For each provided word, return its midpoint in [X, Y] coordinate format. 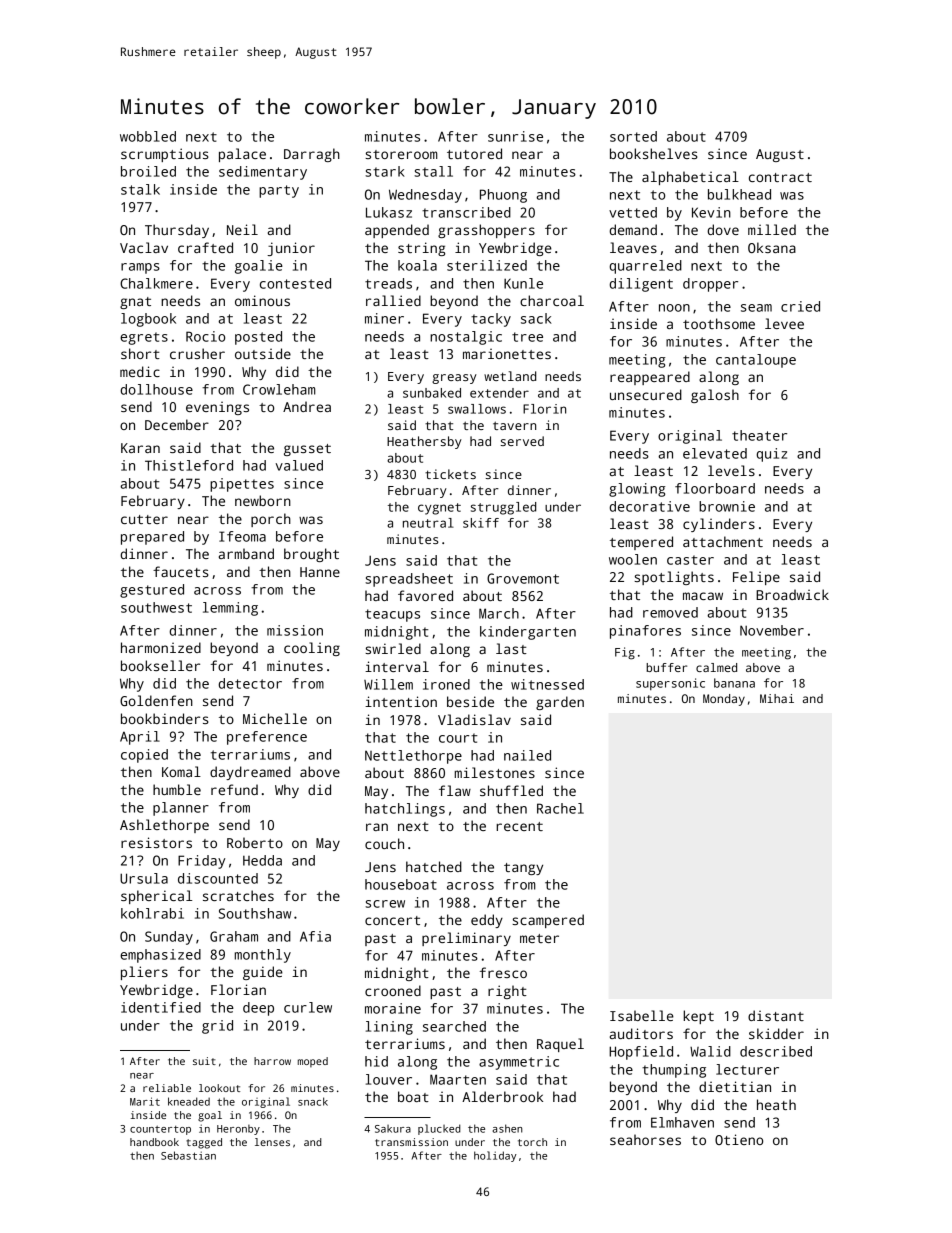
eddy [487, 921]
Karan [140, 448]
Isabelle [642, 1015]
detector [250, 683]
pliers [144, 973]
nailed [527, 755]
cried [800, 306]
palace [242, 155]
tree [527, 337]
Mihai [777, 698]
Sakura [393, 1129]
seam [756, 308]
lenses [272, 1142]
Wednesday [425, 196]
